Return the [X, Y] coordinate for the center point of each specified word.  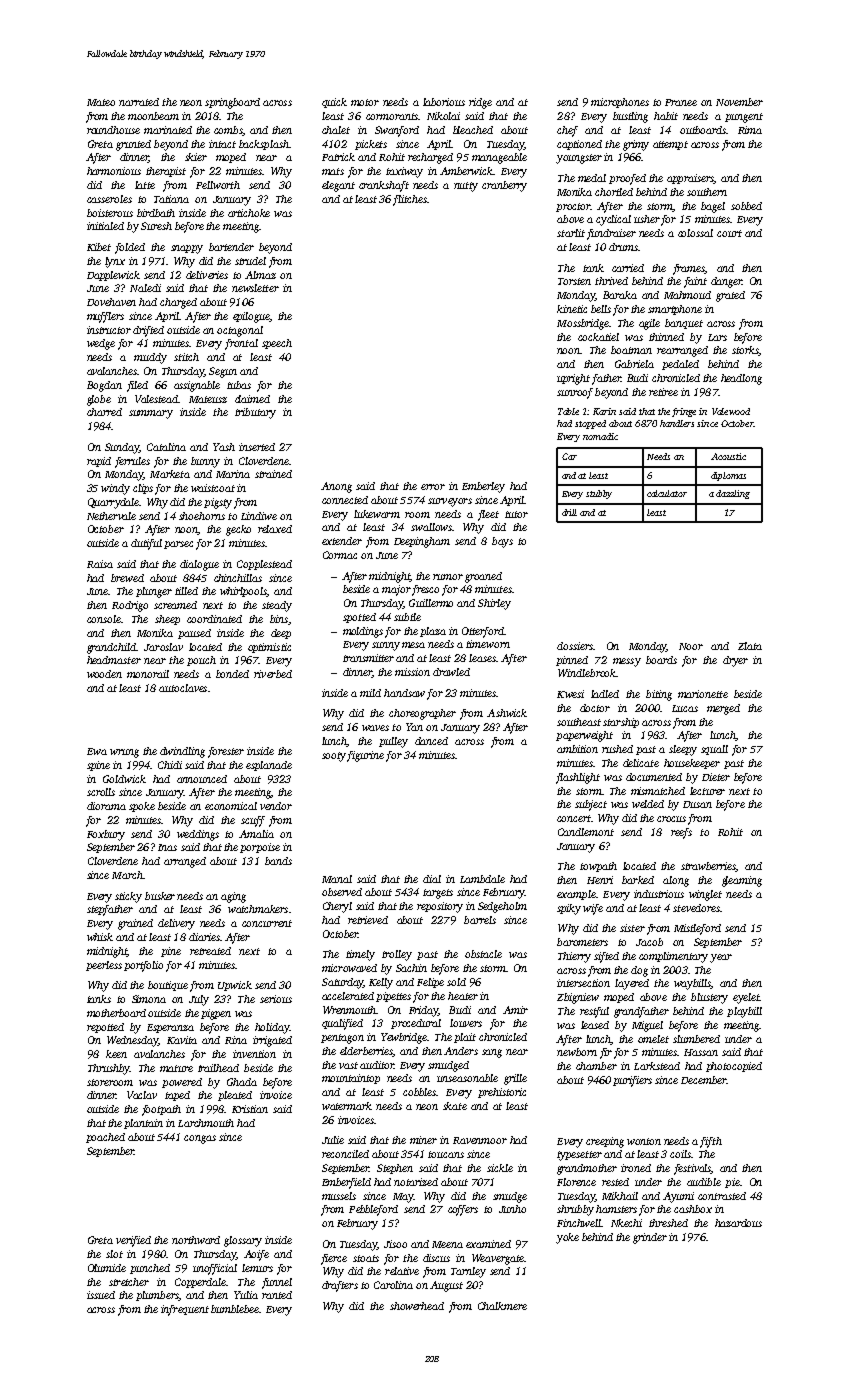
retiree [663, 392]
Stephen [395, 1169]
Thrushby [109, 1069]
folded [130, 248]
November [739, 102]
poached [105, 1138]
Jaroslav [163, 647]
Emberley [483, 487]
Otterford [483, 632]
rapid [99, 462]
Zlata [750, 646]
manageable [499, 158]
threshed [668, 1223]
